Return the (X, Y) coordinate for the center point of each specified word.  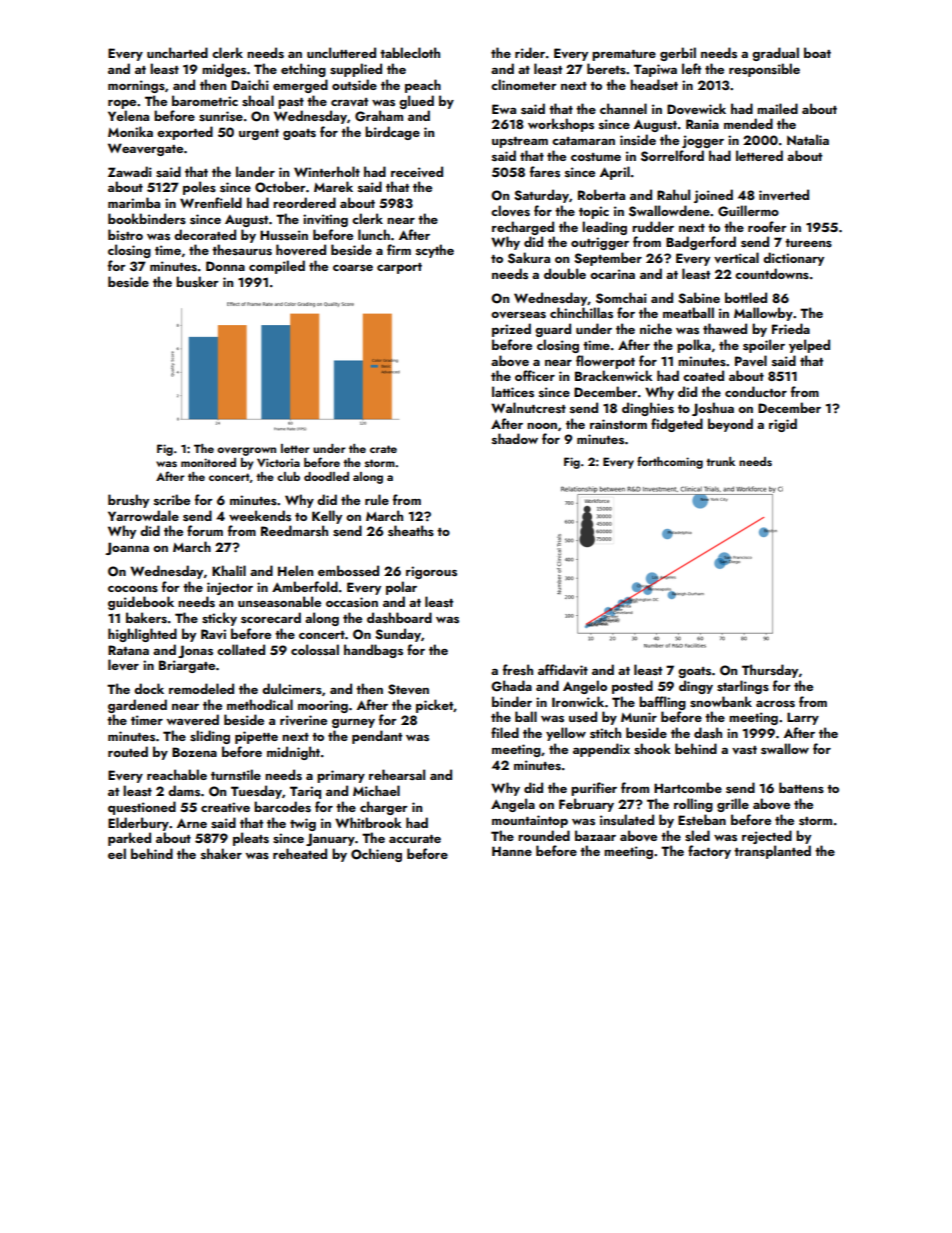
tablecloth (410, 52)
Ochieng (376, 855)
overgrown (246, 451)
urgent (259, 134)
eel (117, 853)
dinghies (648, 409)
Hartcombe (688, 787)
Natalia (808, 139)
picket (435, 706)
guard (553, 330)
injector (230, 588)
